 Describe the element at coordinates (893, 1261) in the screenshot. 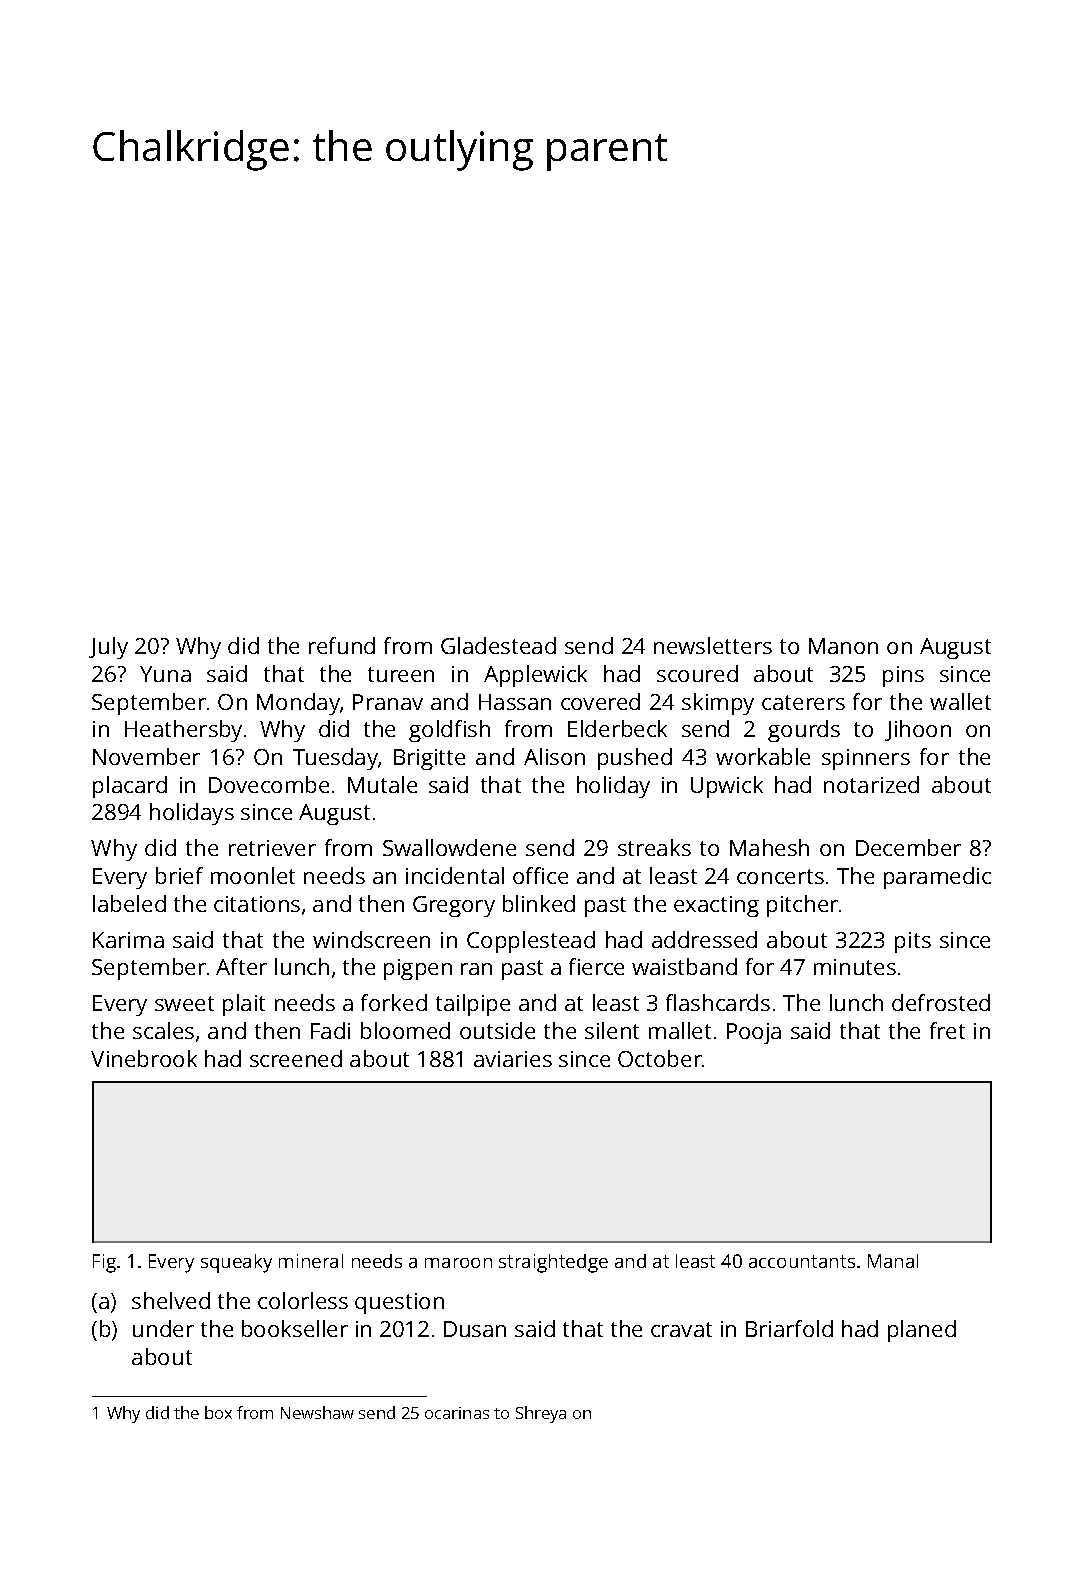

I see `Manal` at that location.
